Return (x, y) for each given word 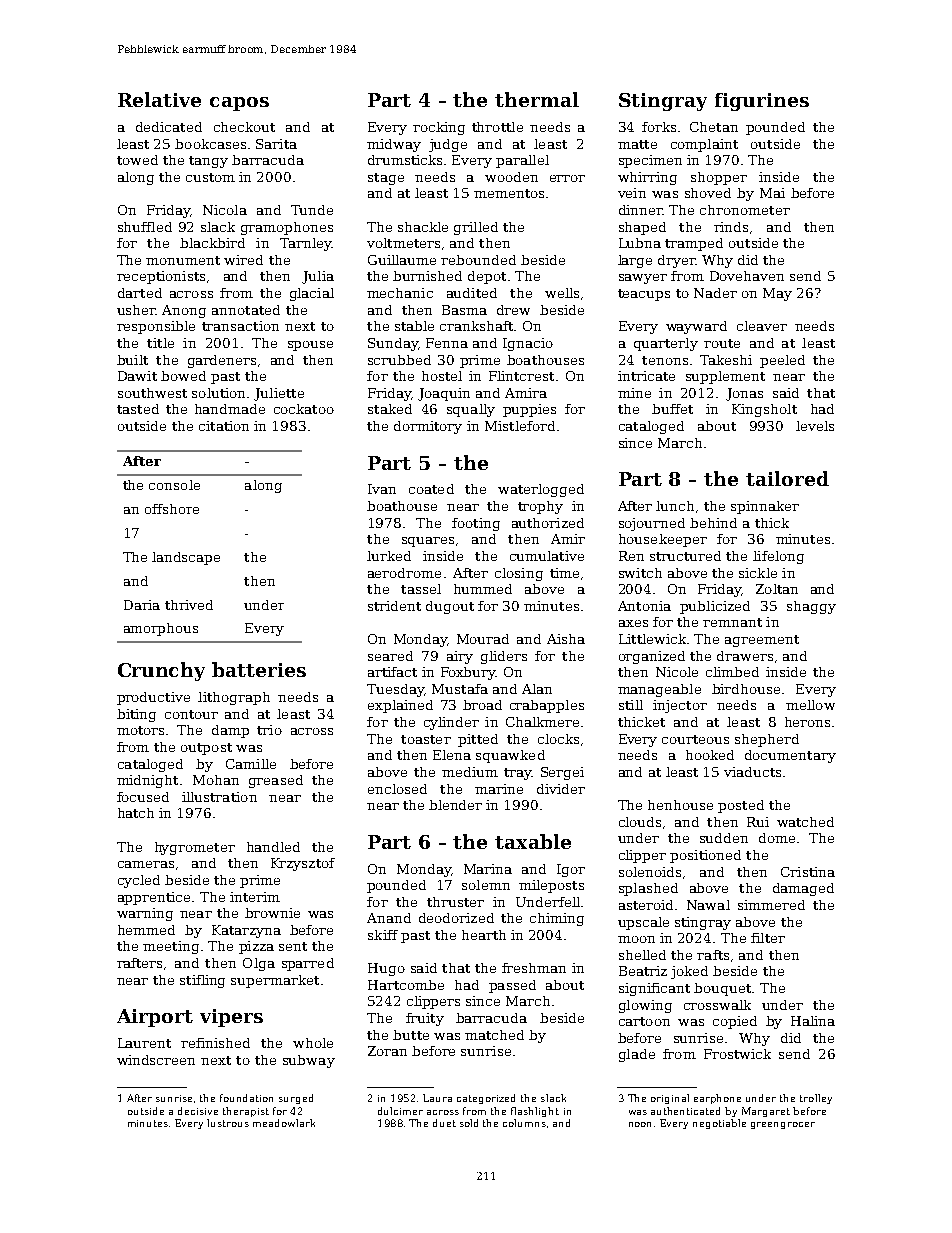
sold (469, 1123)
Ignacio (528, 344)
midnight (147, 781)
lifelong (778, 557)
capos (239, 104)
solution (218, 393)
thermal (537, 99)
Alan (537, 689)
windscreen (156, 1060)
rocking (439, 128)
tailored (787, 478)
